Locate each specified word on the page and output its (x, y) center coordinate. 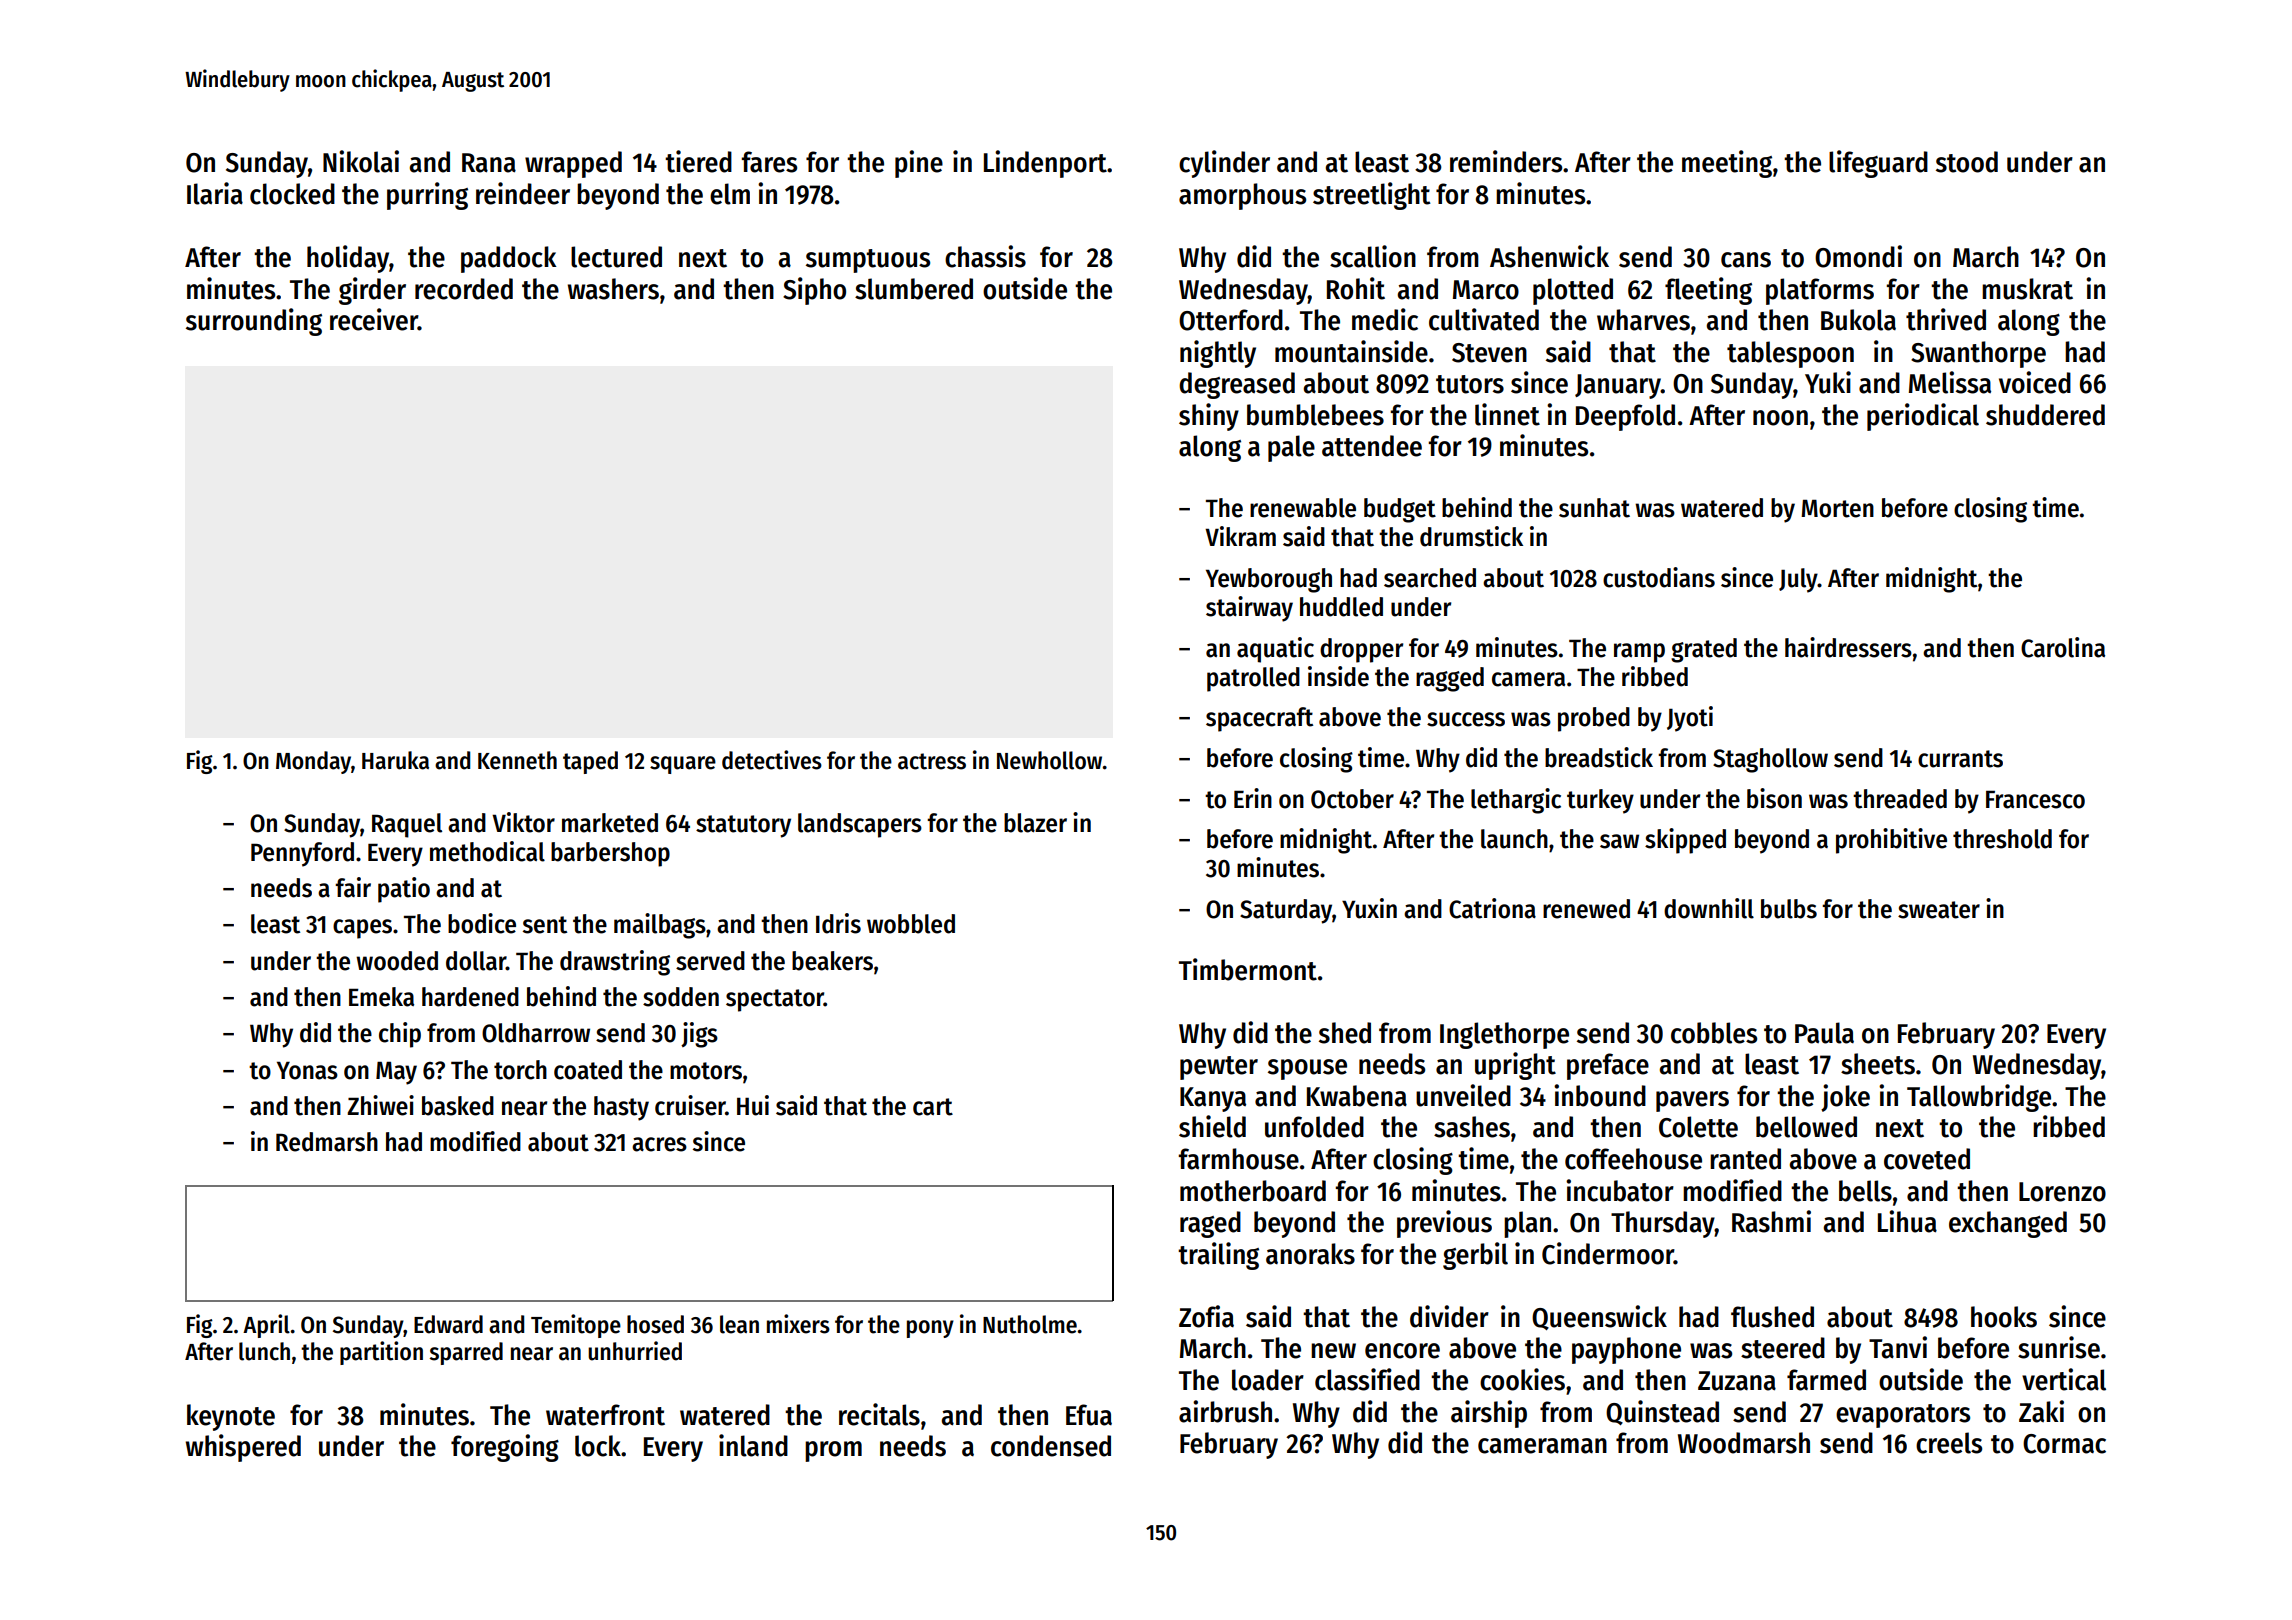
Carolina (2063, 647)
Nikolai (361, 161)
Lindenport (1045, 164)
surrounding (254, 322)
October (1352, 799)
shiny (1209, 417)
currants (1960, 759)
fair (353, 887)
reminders (1506, 161)
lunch (264, 1351)
